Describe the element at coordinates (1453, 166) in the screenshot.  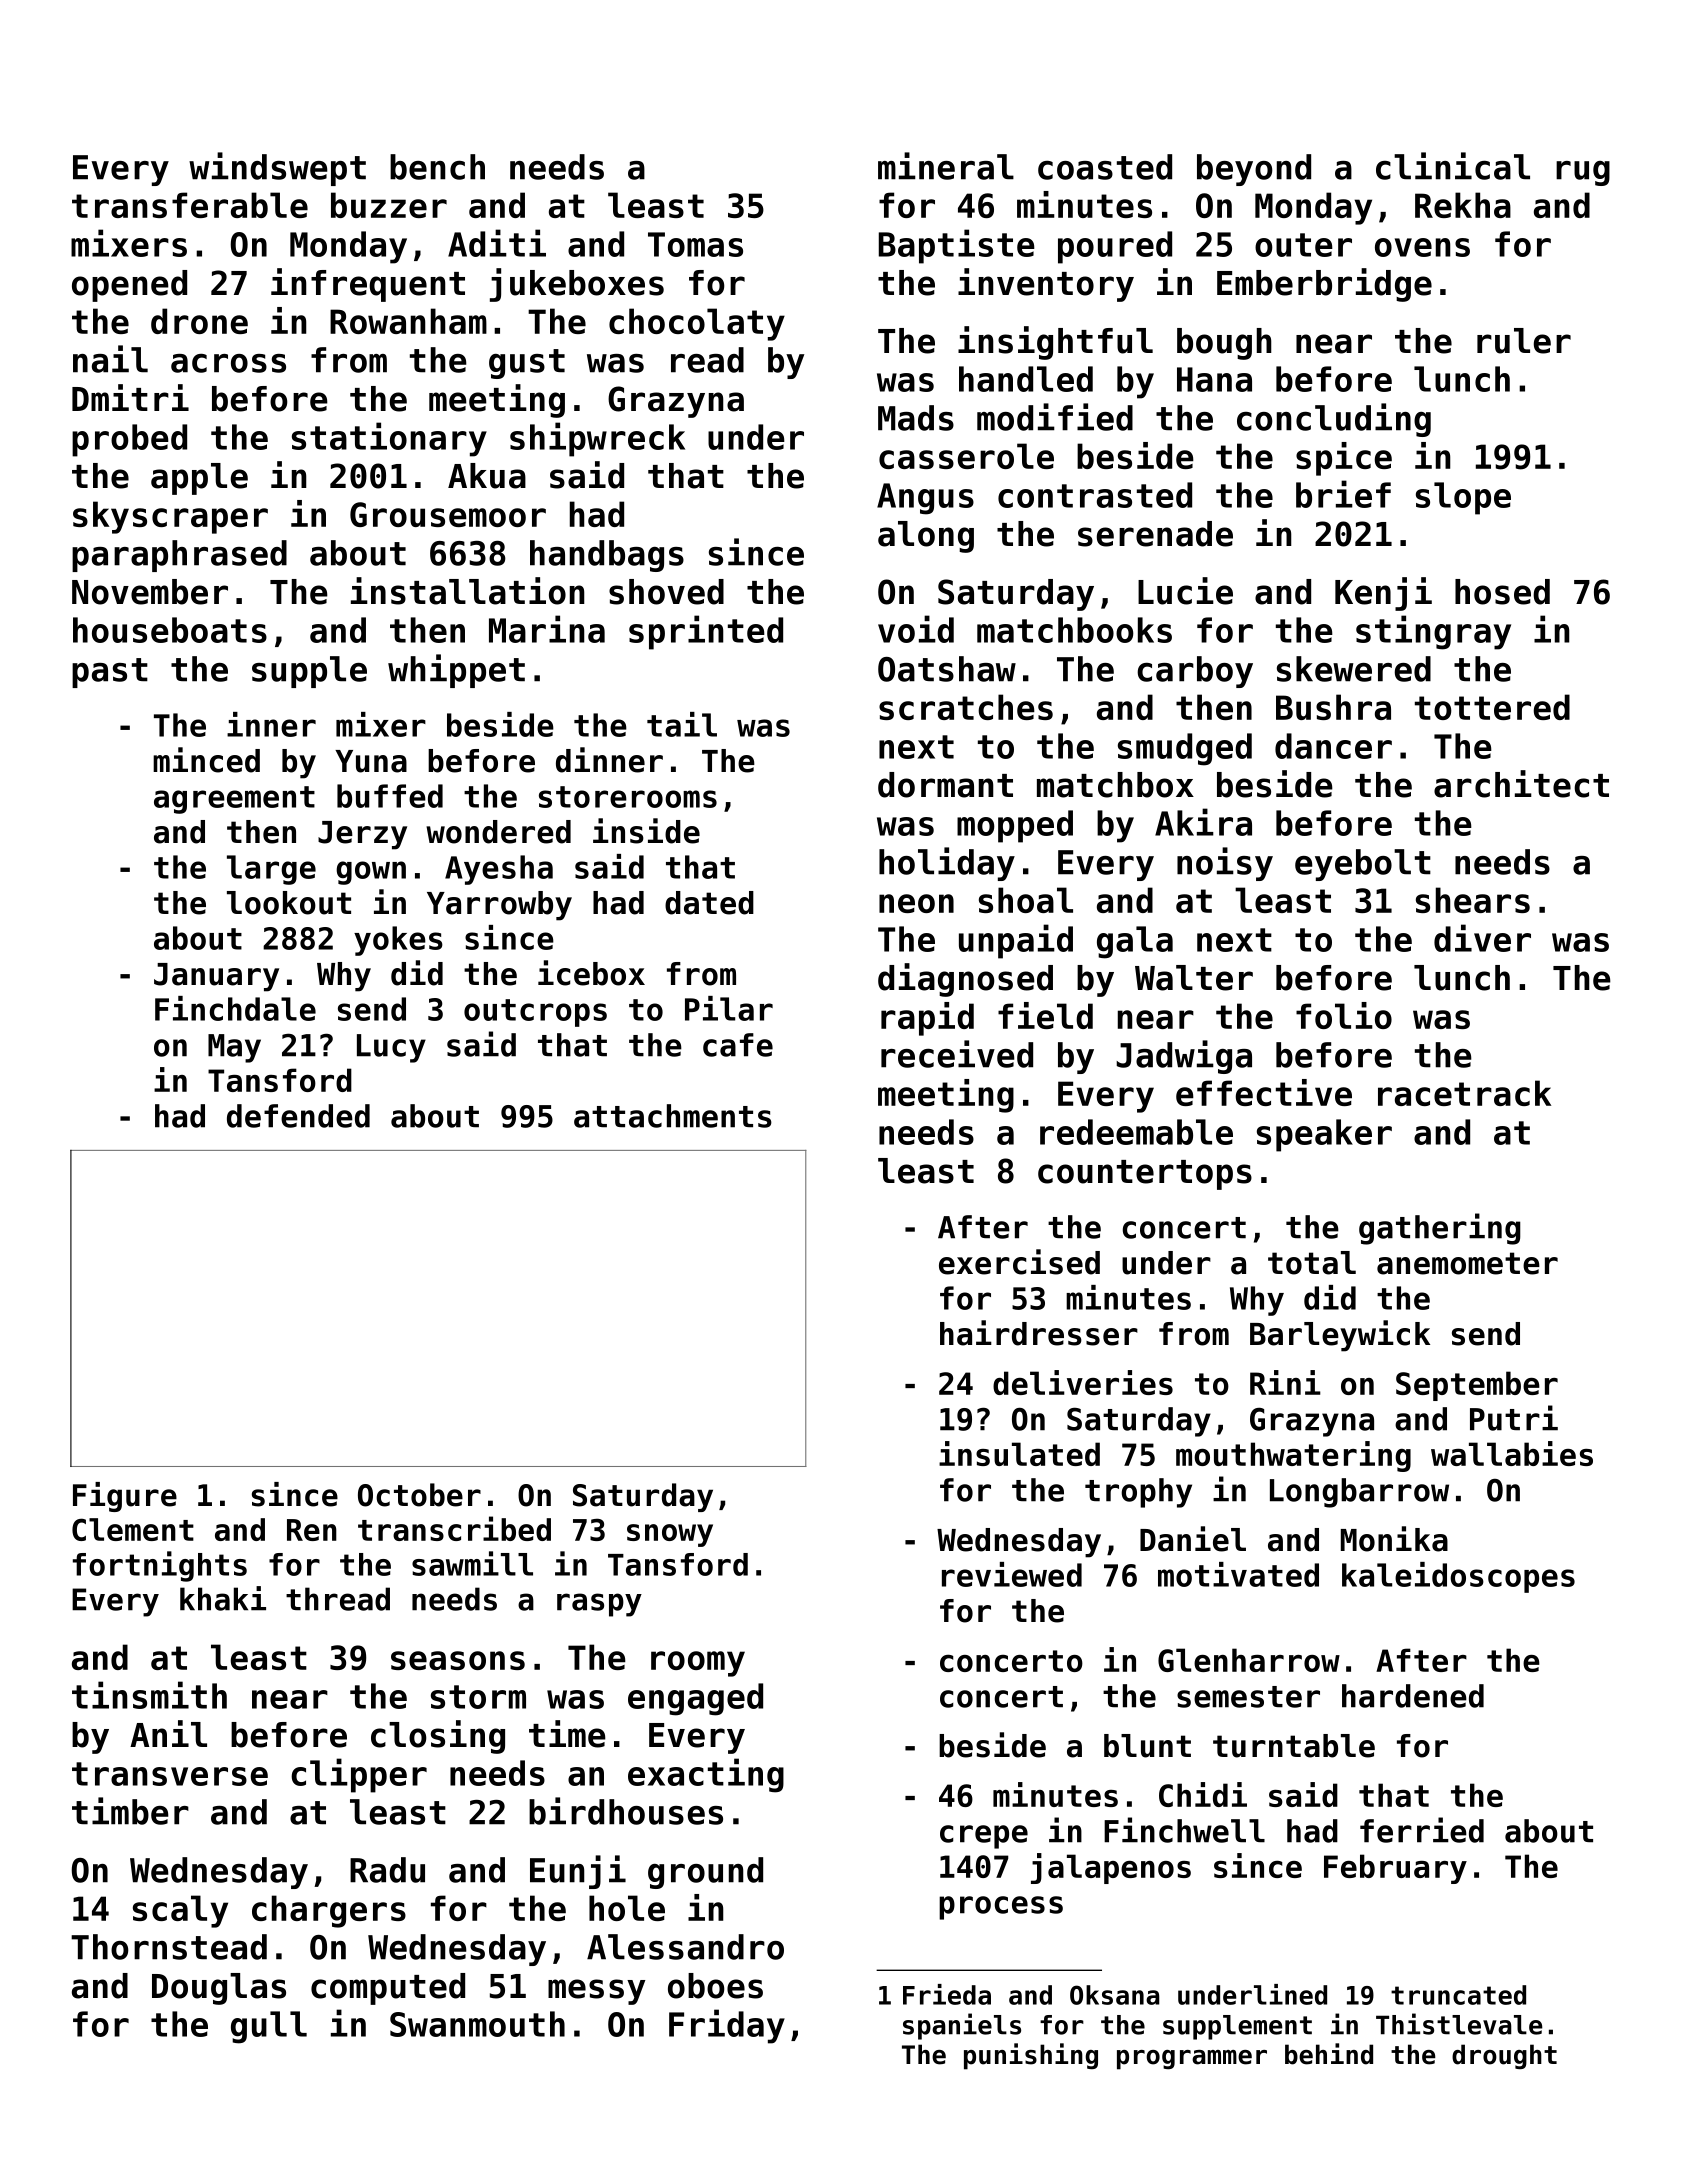
I see `clinical` at that location.
